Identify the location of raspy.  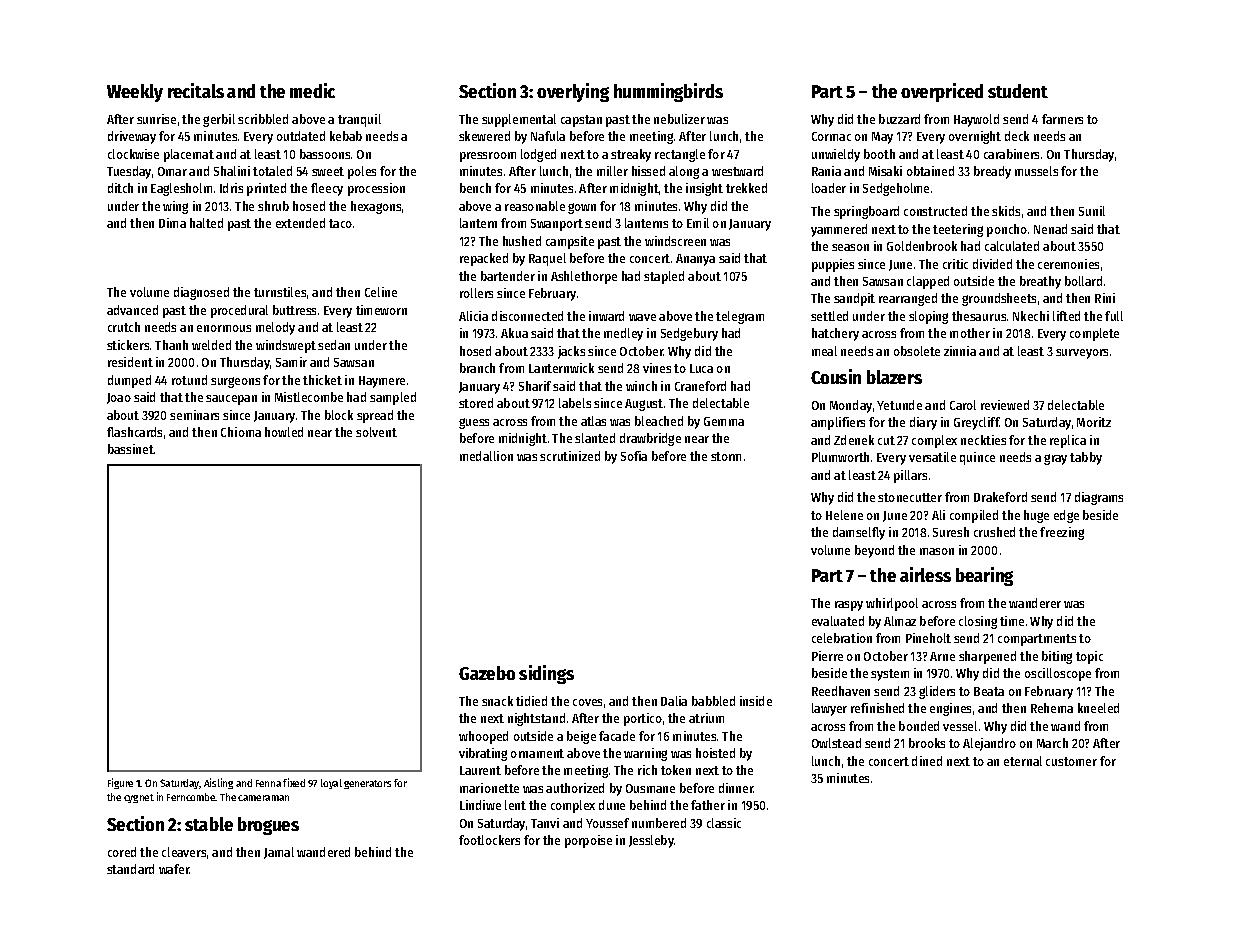
(849, 606).
